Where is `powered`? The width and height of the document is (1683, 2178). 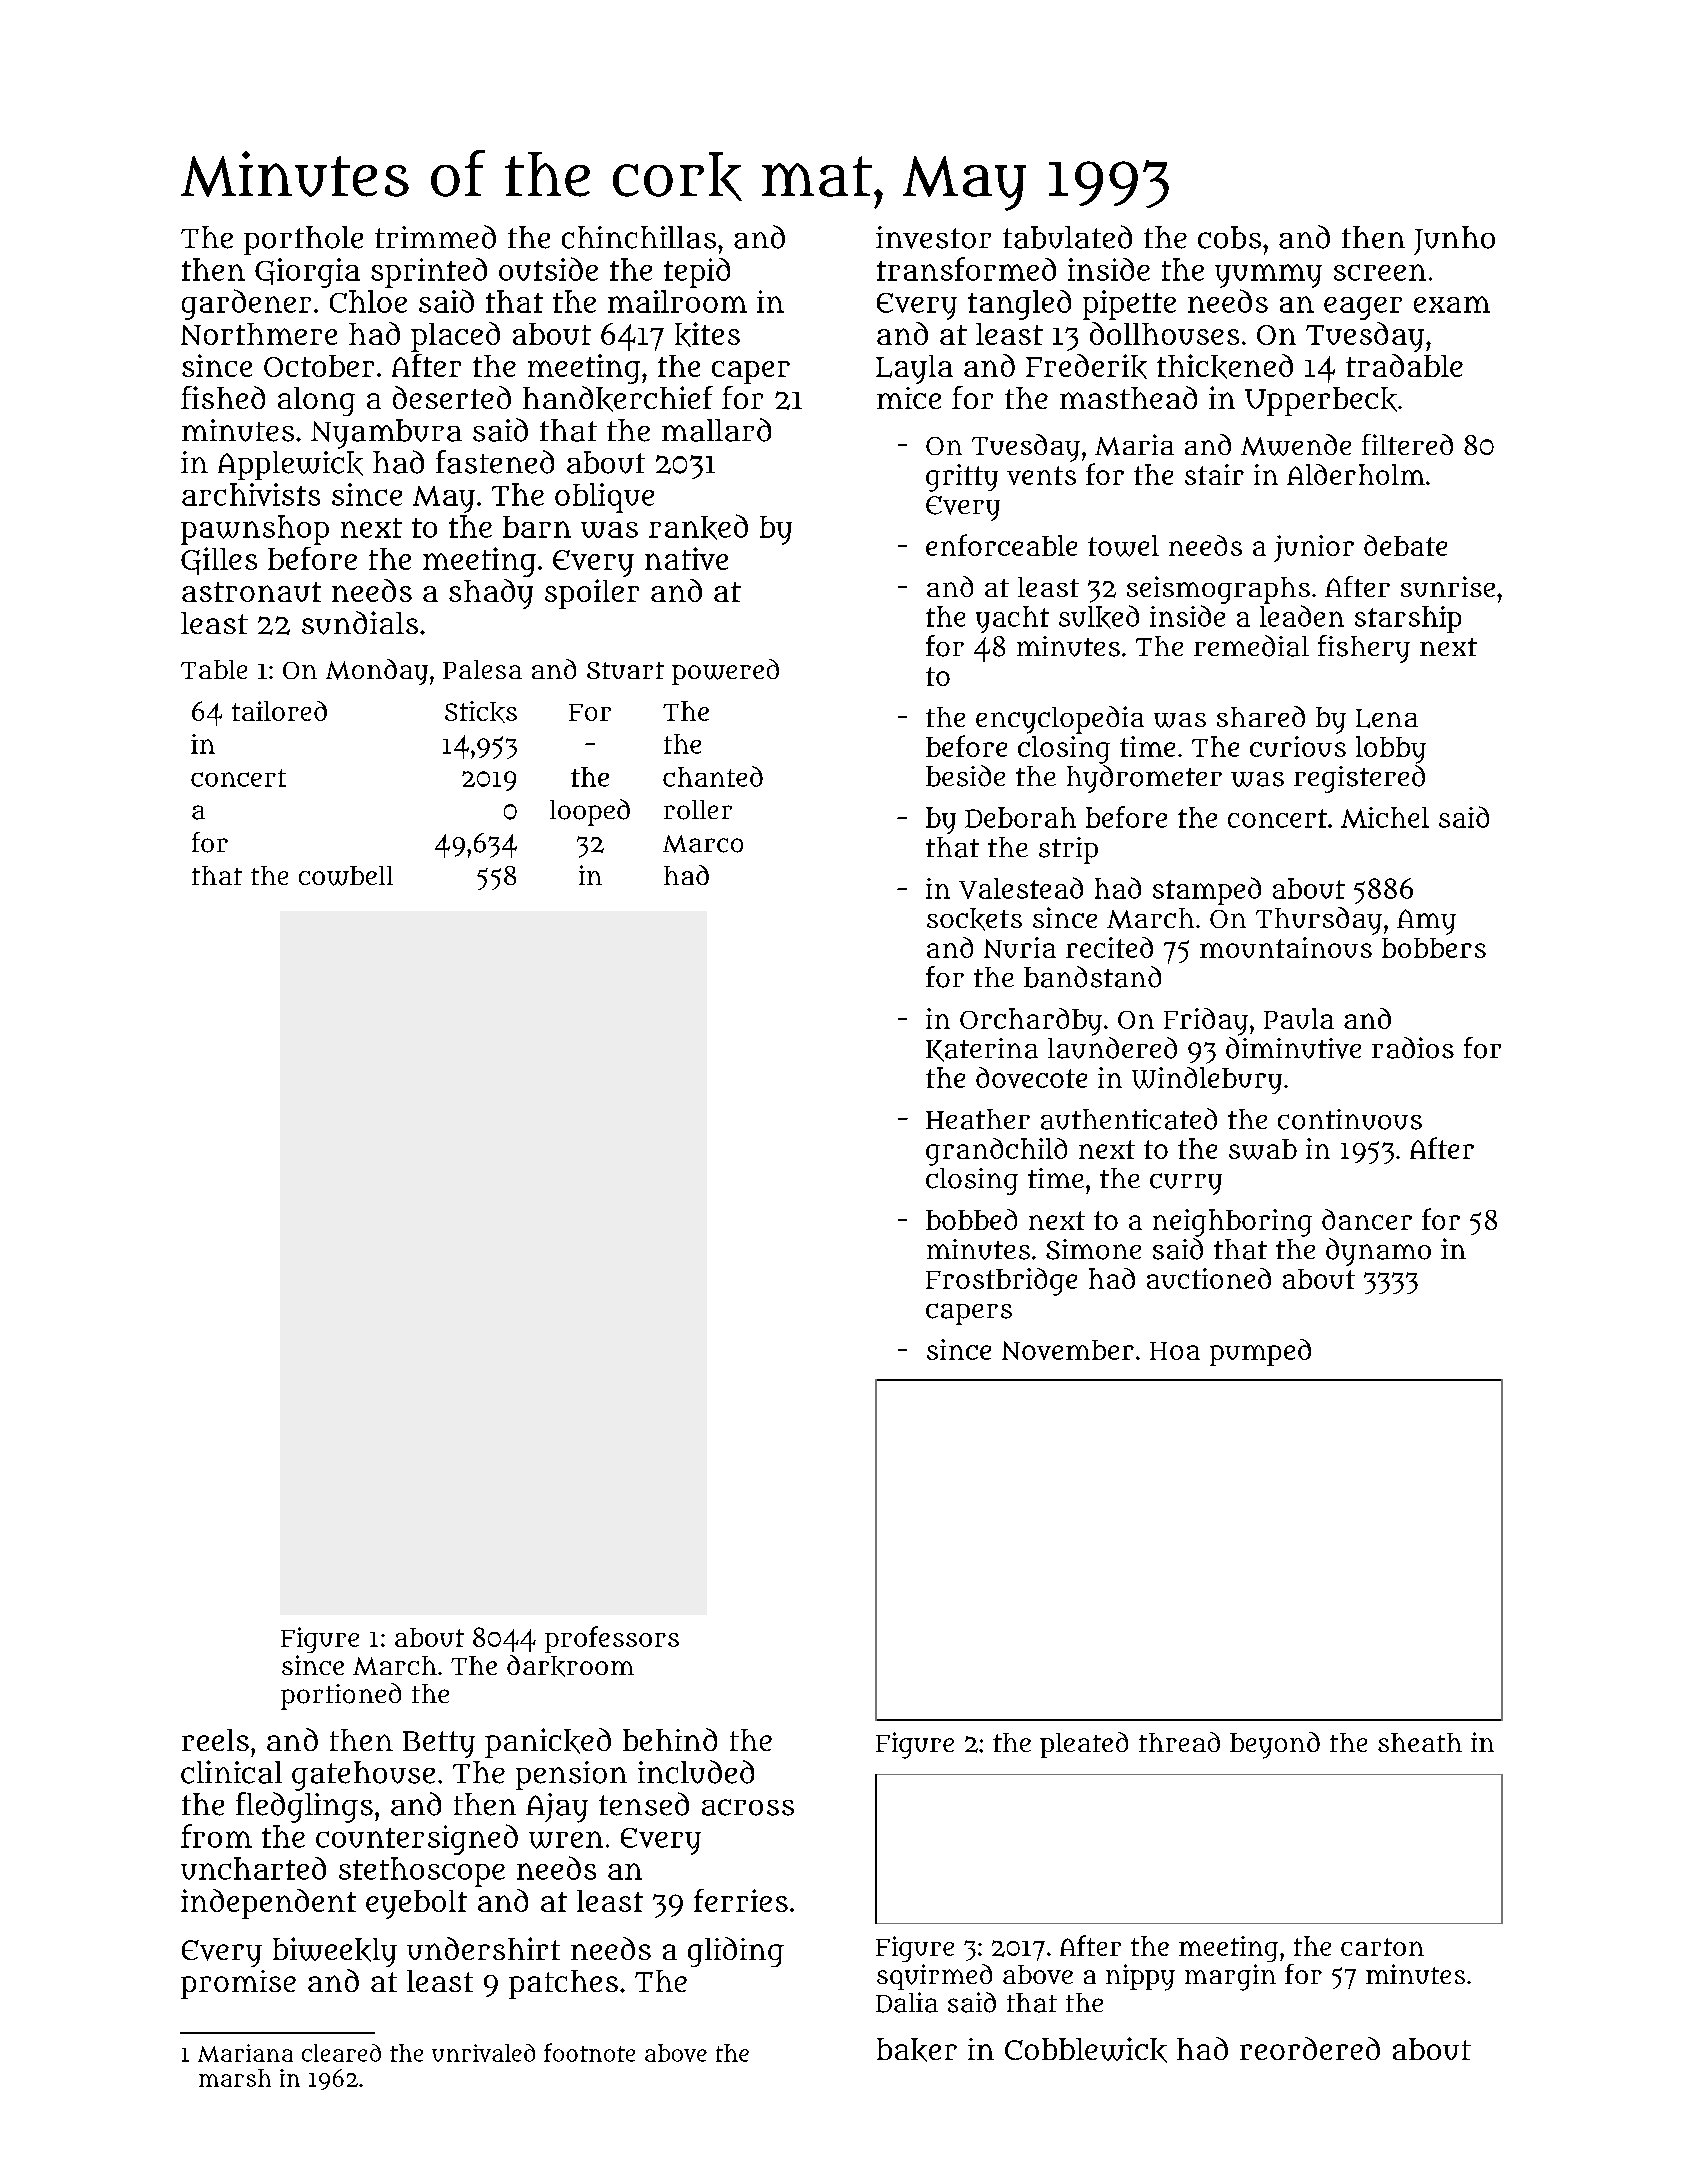
powered is located at coordinates (725, 672).
